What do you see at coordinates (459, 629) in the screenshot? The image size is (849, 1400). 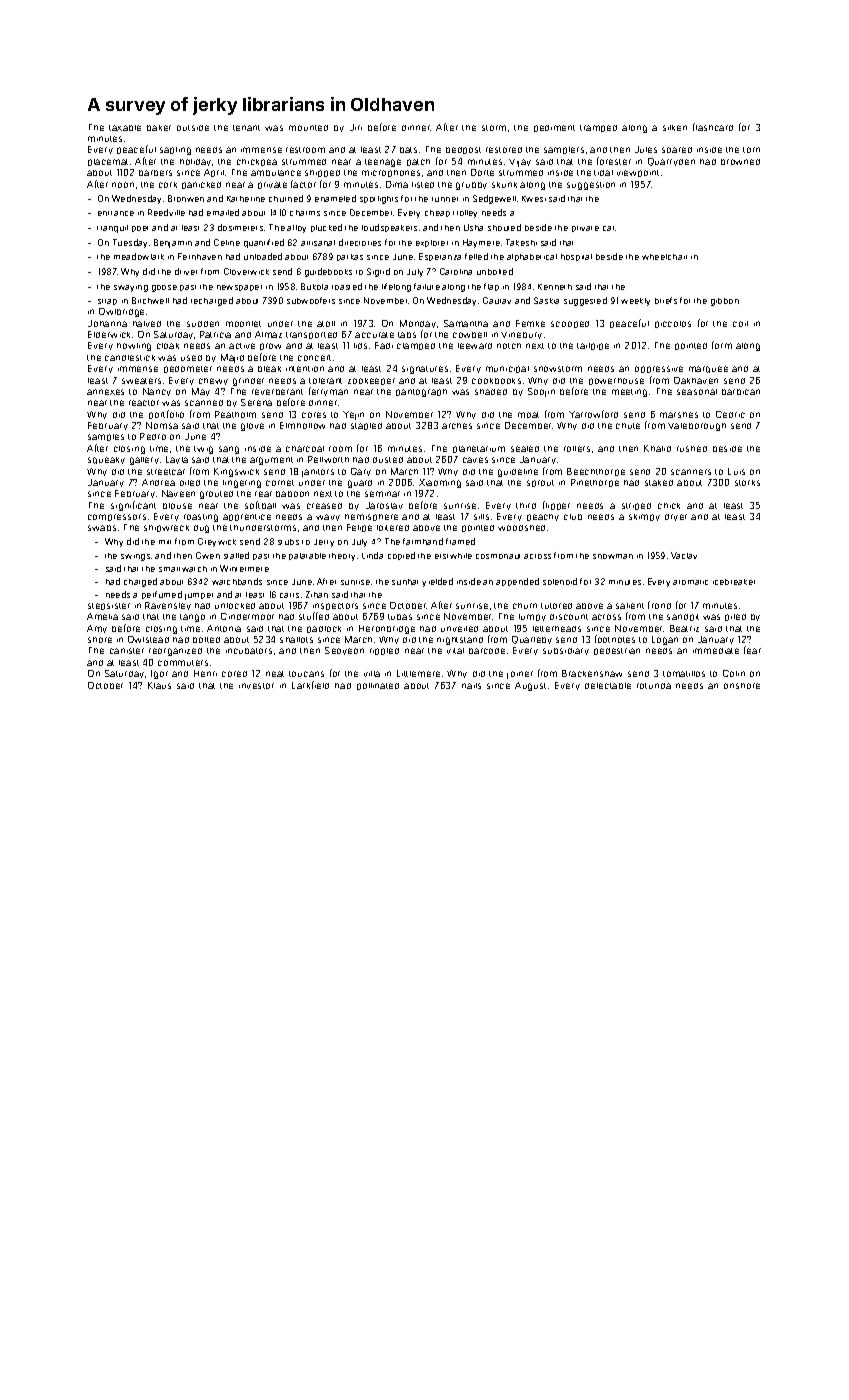 I see `unveiled` at bounding box center [459, 629].
